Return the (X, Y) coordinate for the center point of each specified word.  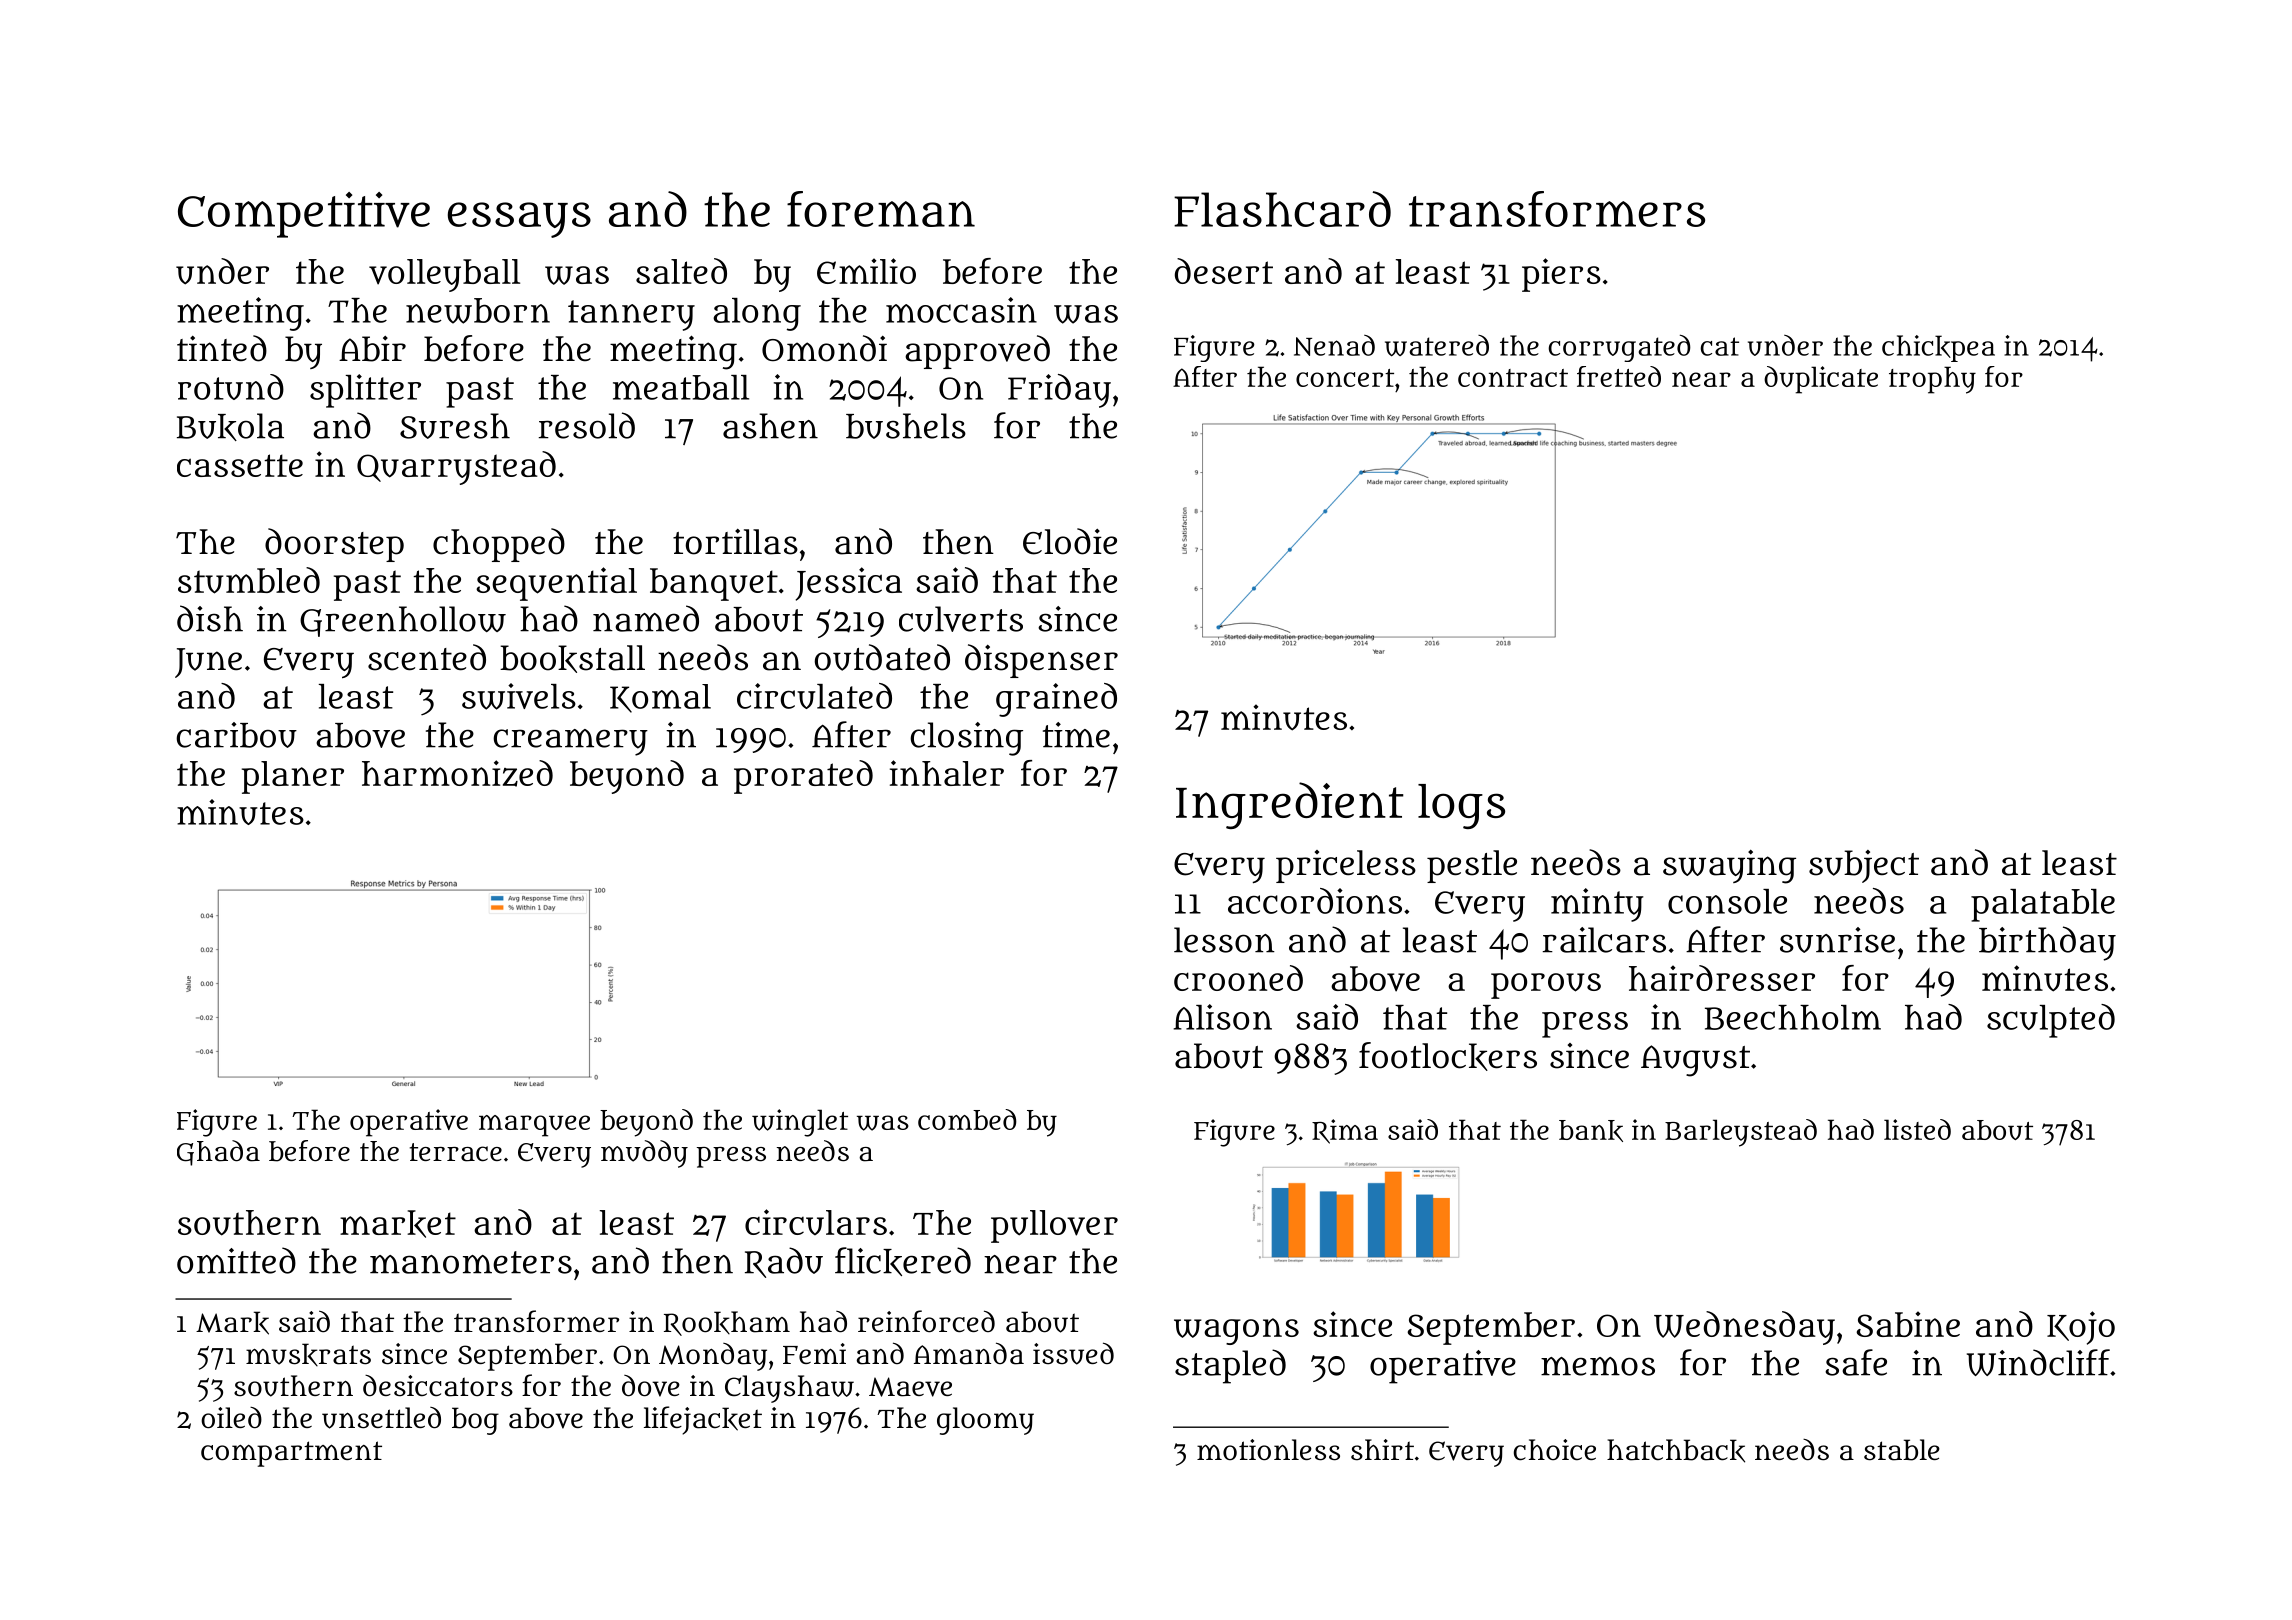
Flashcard (1282, 209)
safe (1856, 1362)
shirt (1382, 1450)
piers (1561, 275)
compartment (291, 1454)
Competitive (304, 215)
